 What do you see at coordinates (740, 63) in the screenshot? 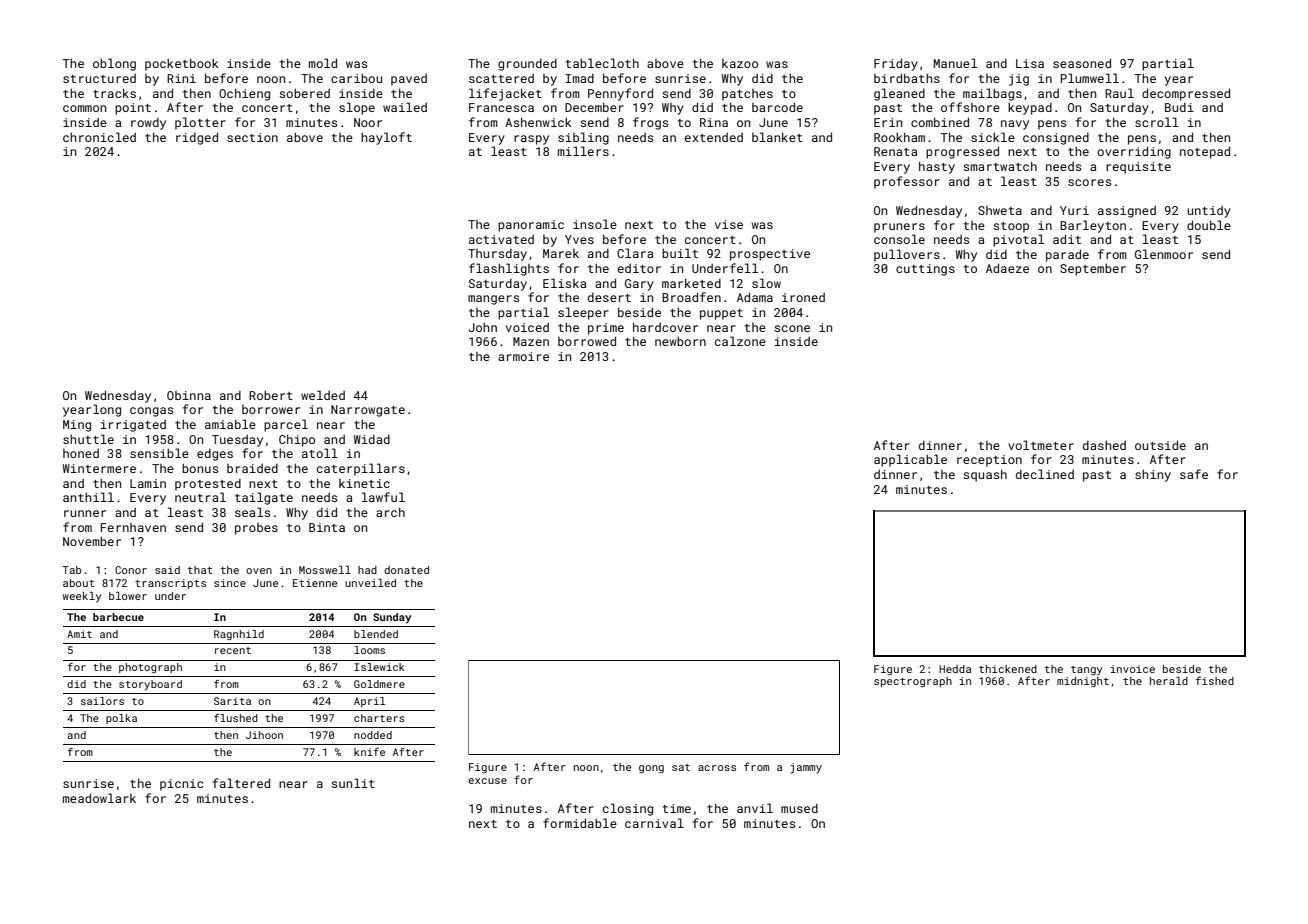
I see `kazoo` at bounding box center [740, 63].
